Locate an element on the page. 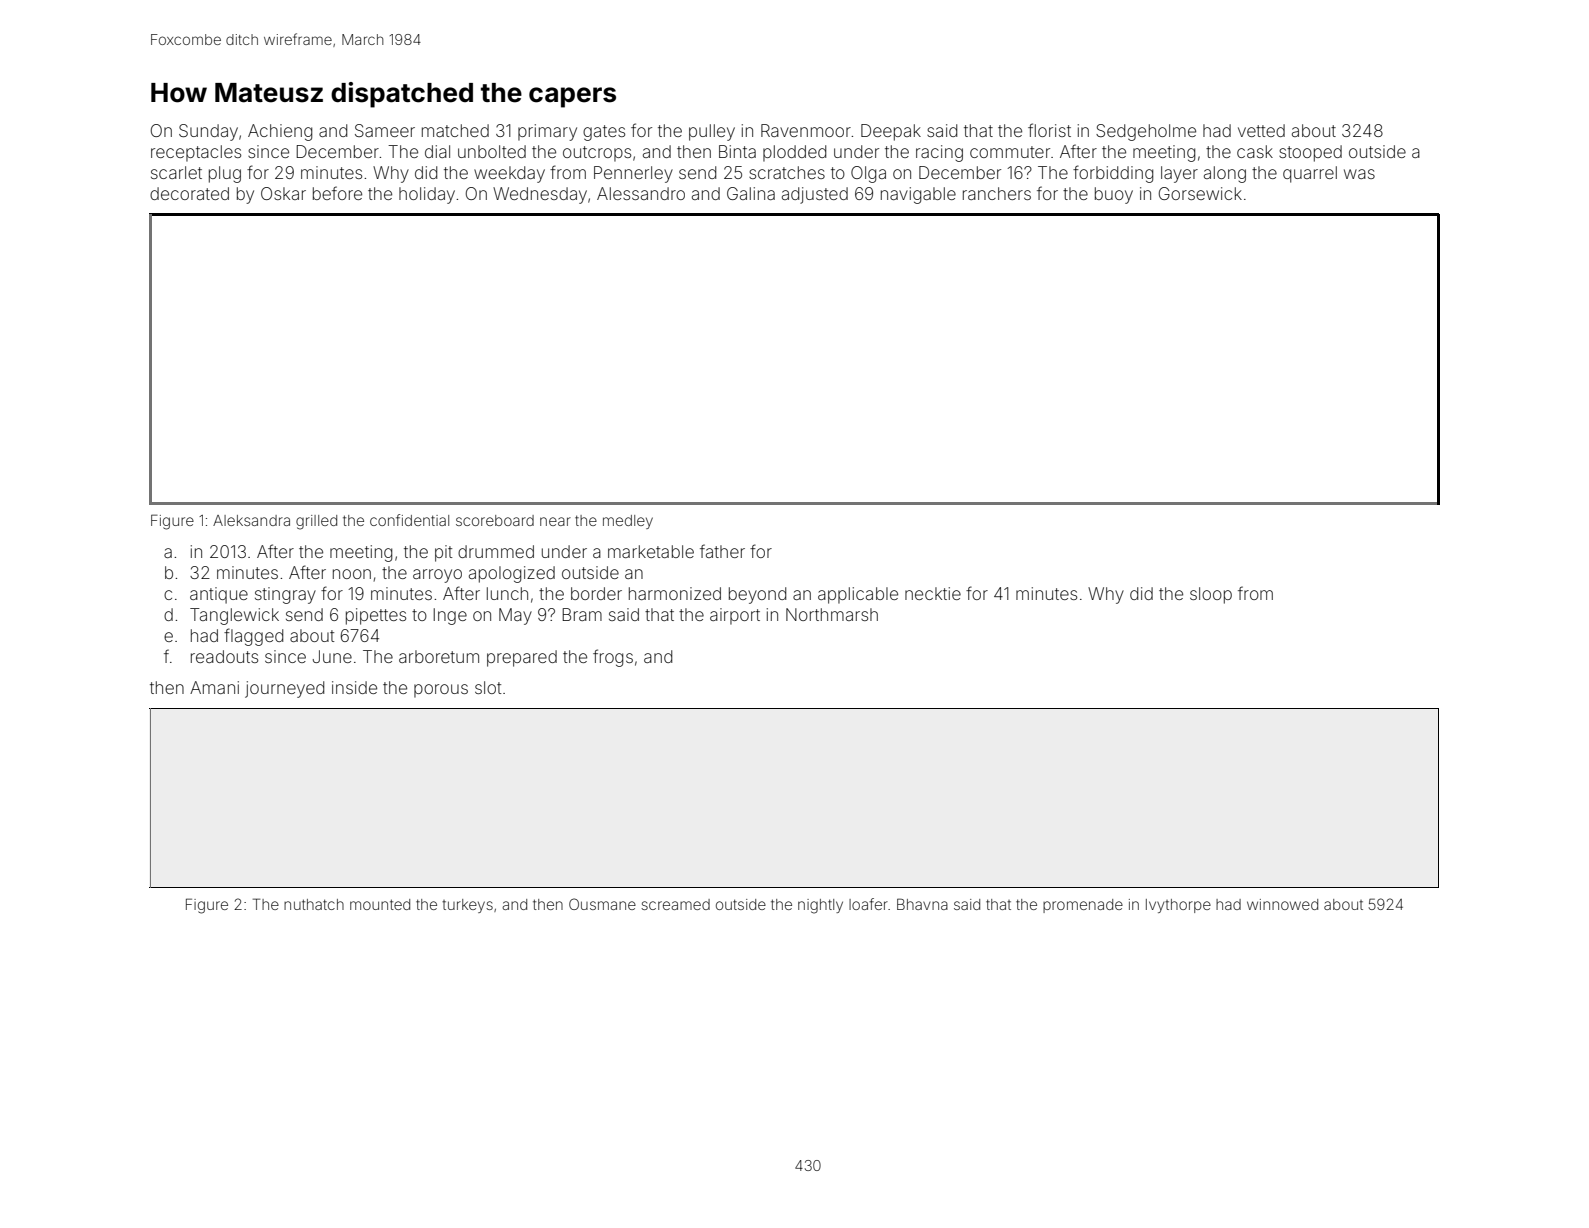 The width and height of the page is (1589, 1228). sloop is located at coordinates (1211, 595).
